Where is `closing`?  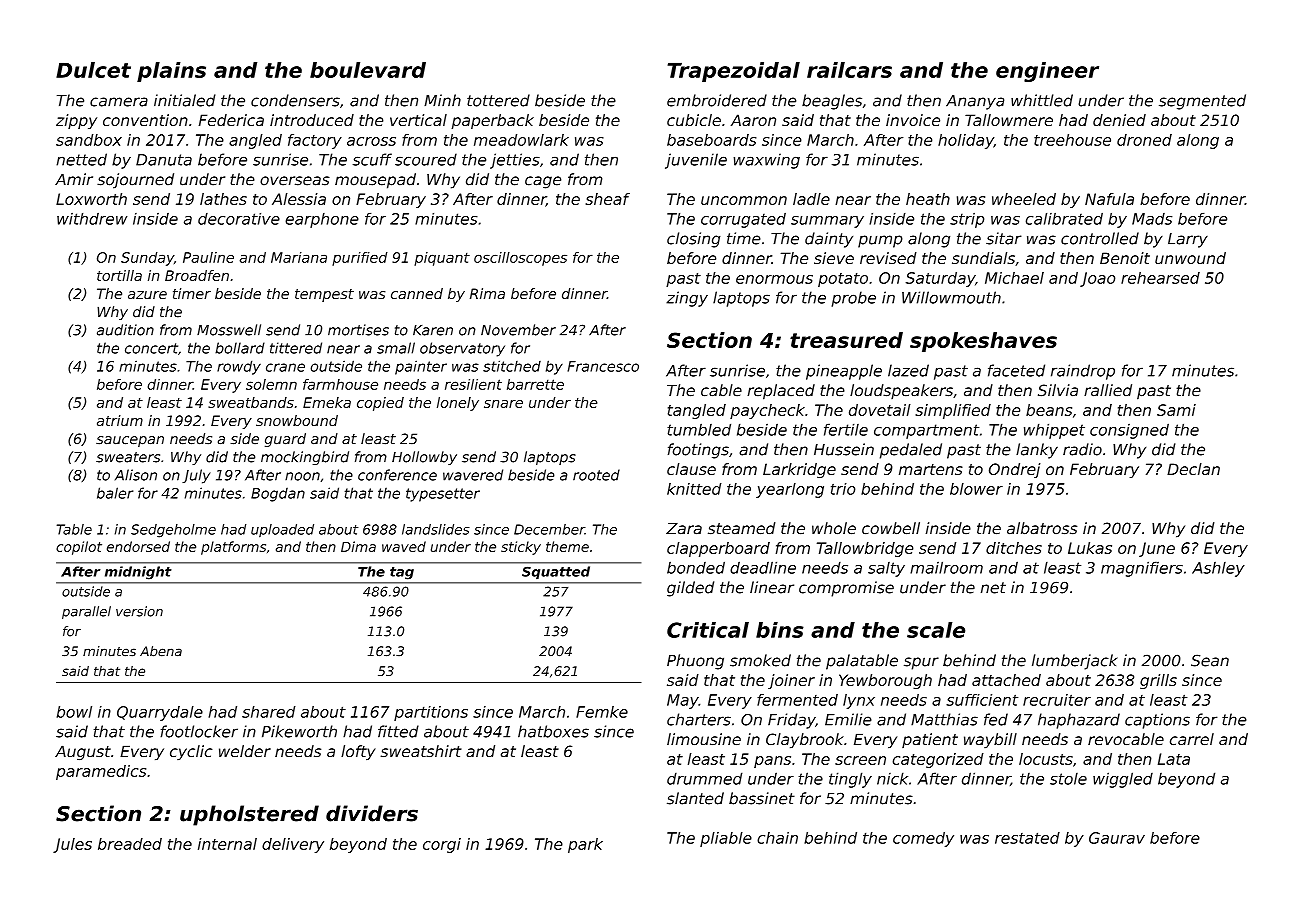 closing is located at coordinates (694, 240).
